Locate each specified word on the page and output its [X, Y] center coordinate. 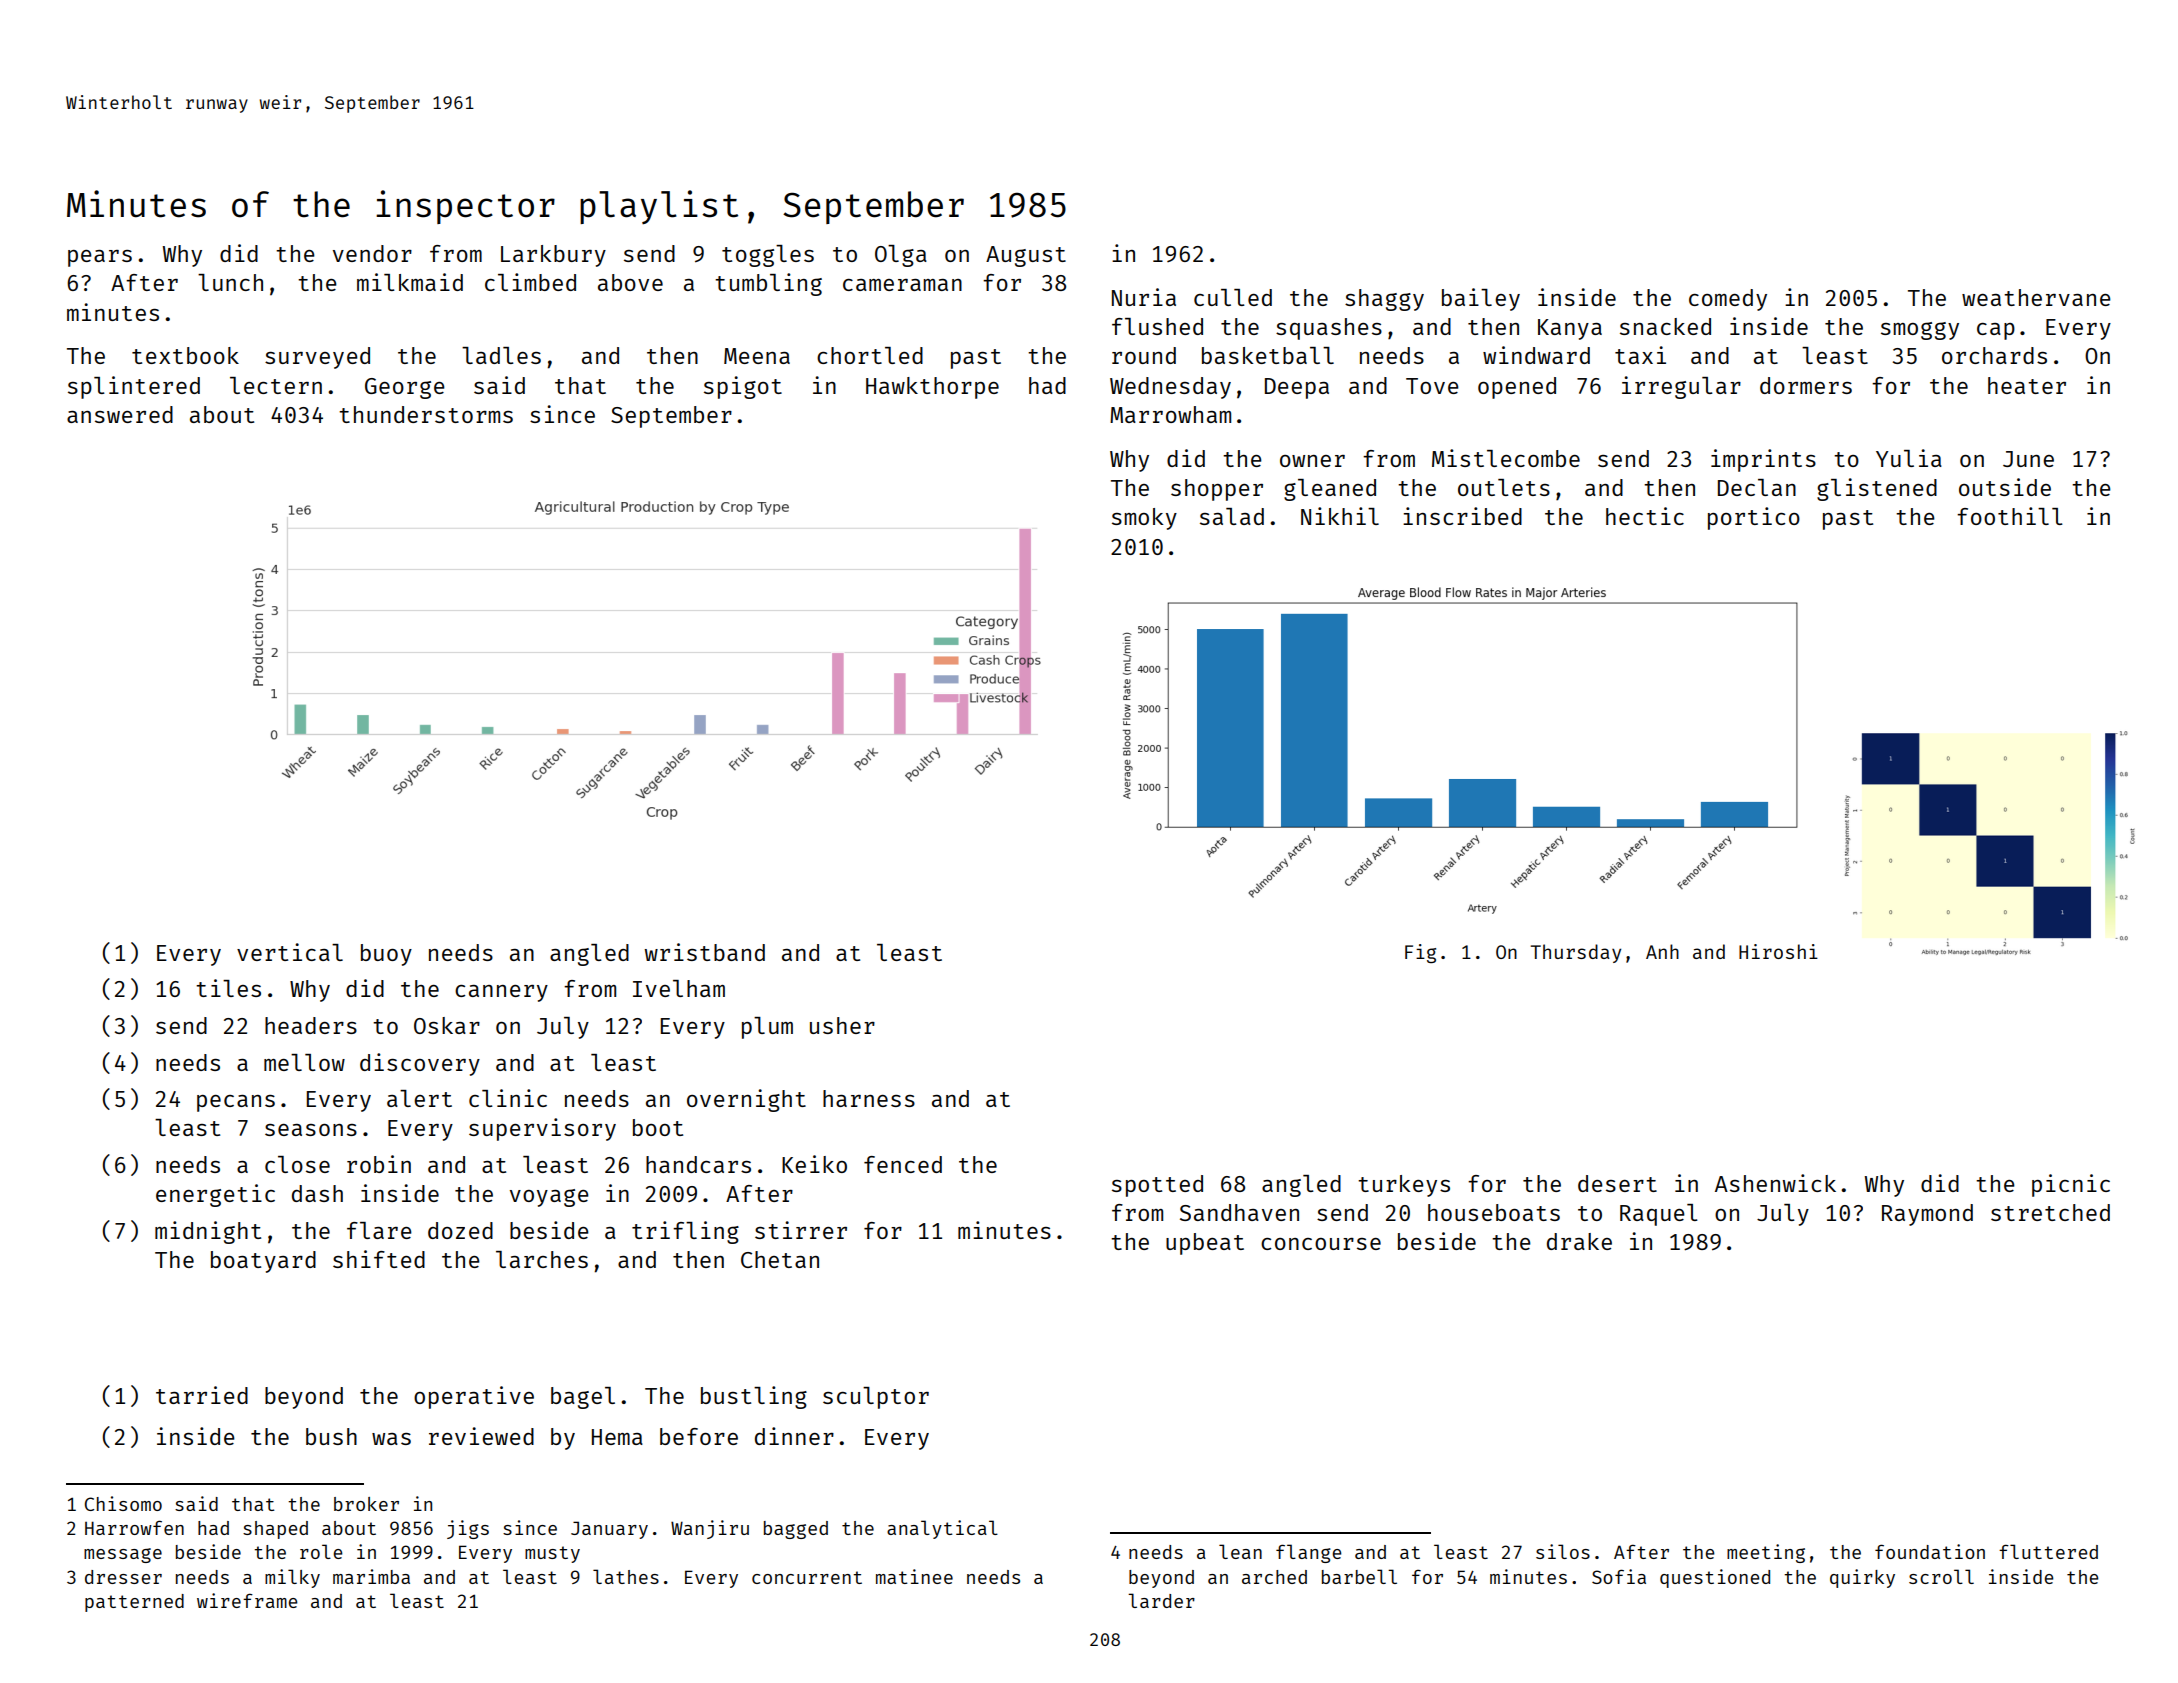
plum [767, 1028]
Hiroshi [1778, 951]
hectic [1645, 516]
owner [1312, 461]
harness [869, 1098]
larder [1161, 1600]
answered [120, 414]
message [123, 1555]
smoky [1144, 519]
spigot [743, 387]
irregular [1681, 387]
